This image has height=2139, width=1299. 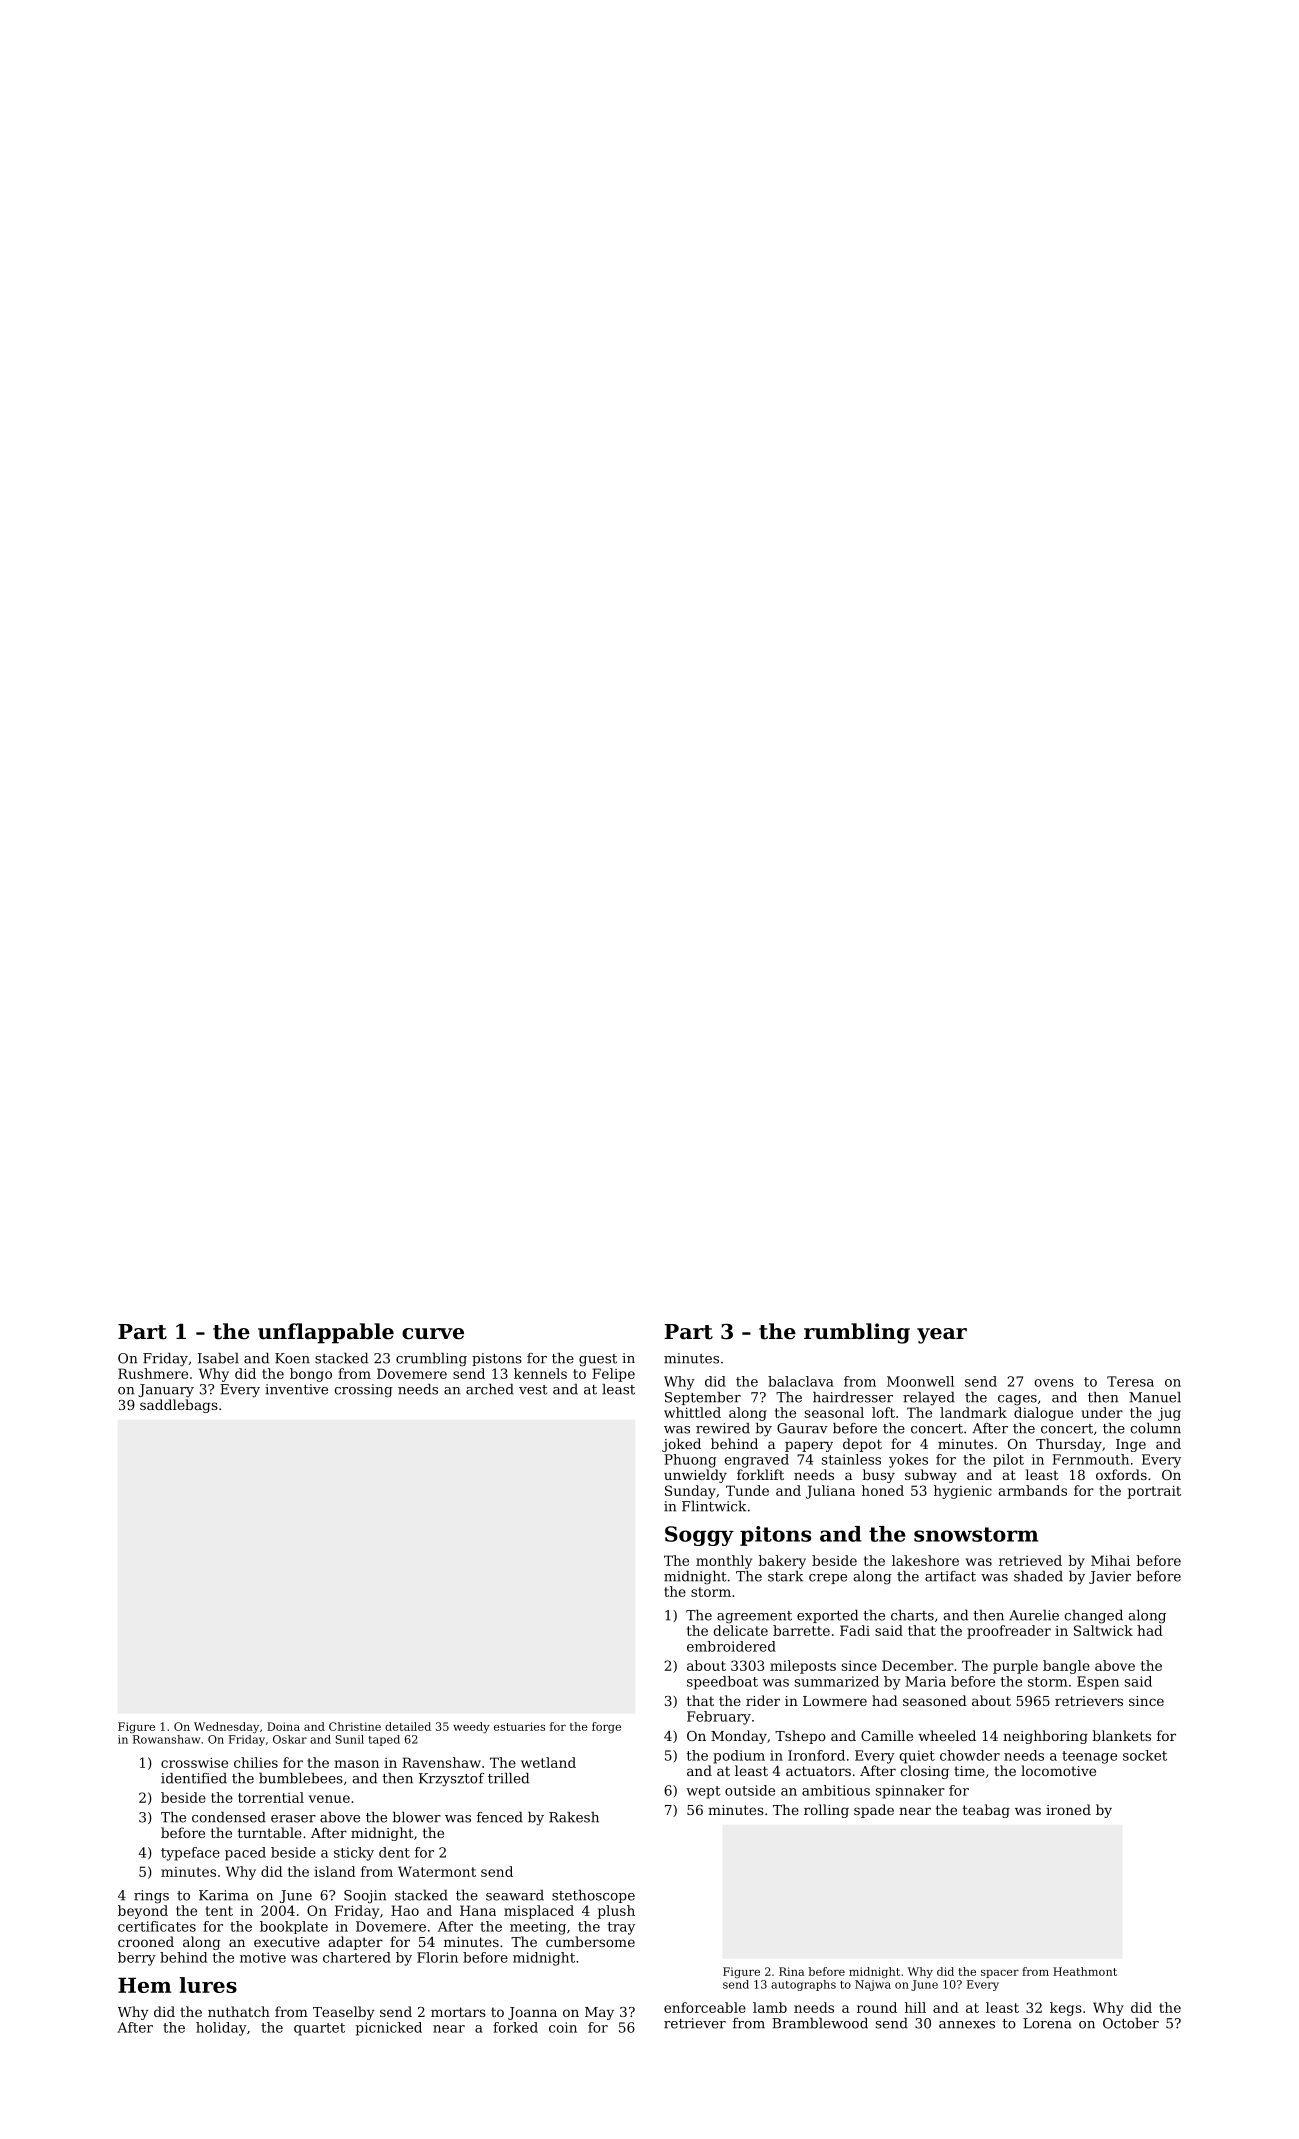 What do you see at coordinates (221, 2029) in the image?
I see `holiday` at bounding box center [221, 2029].
